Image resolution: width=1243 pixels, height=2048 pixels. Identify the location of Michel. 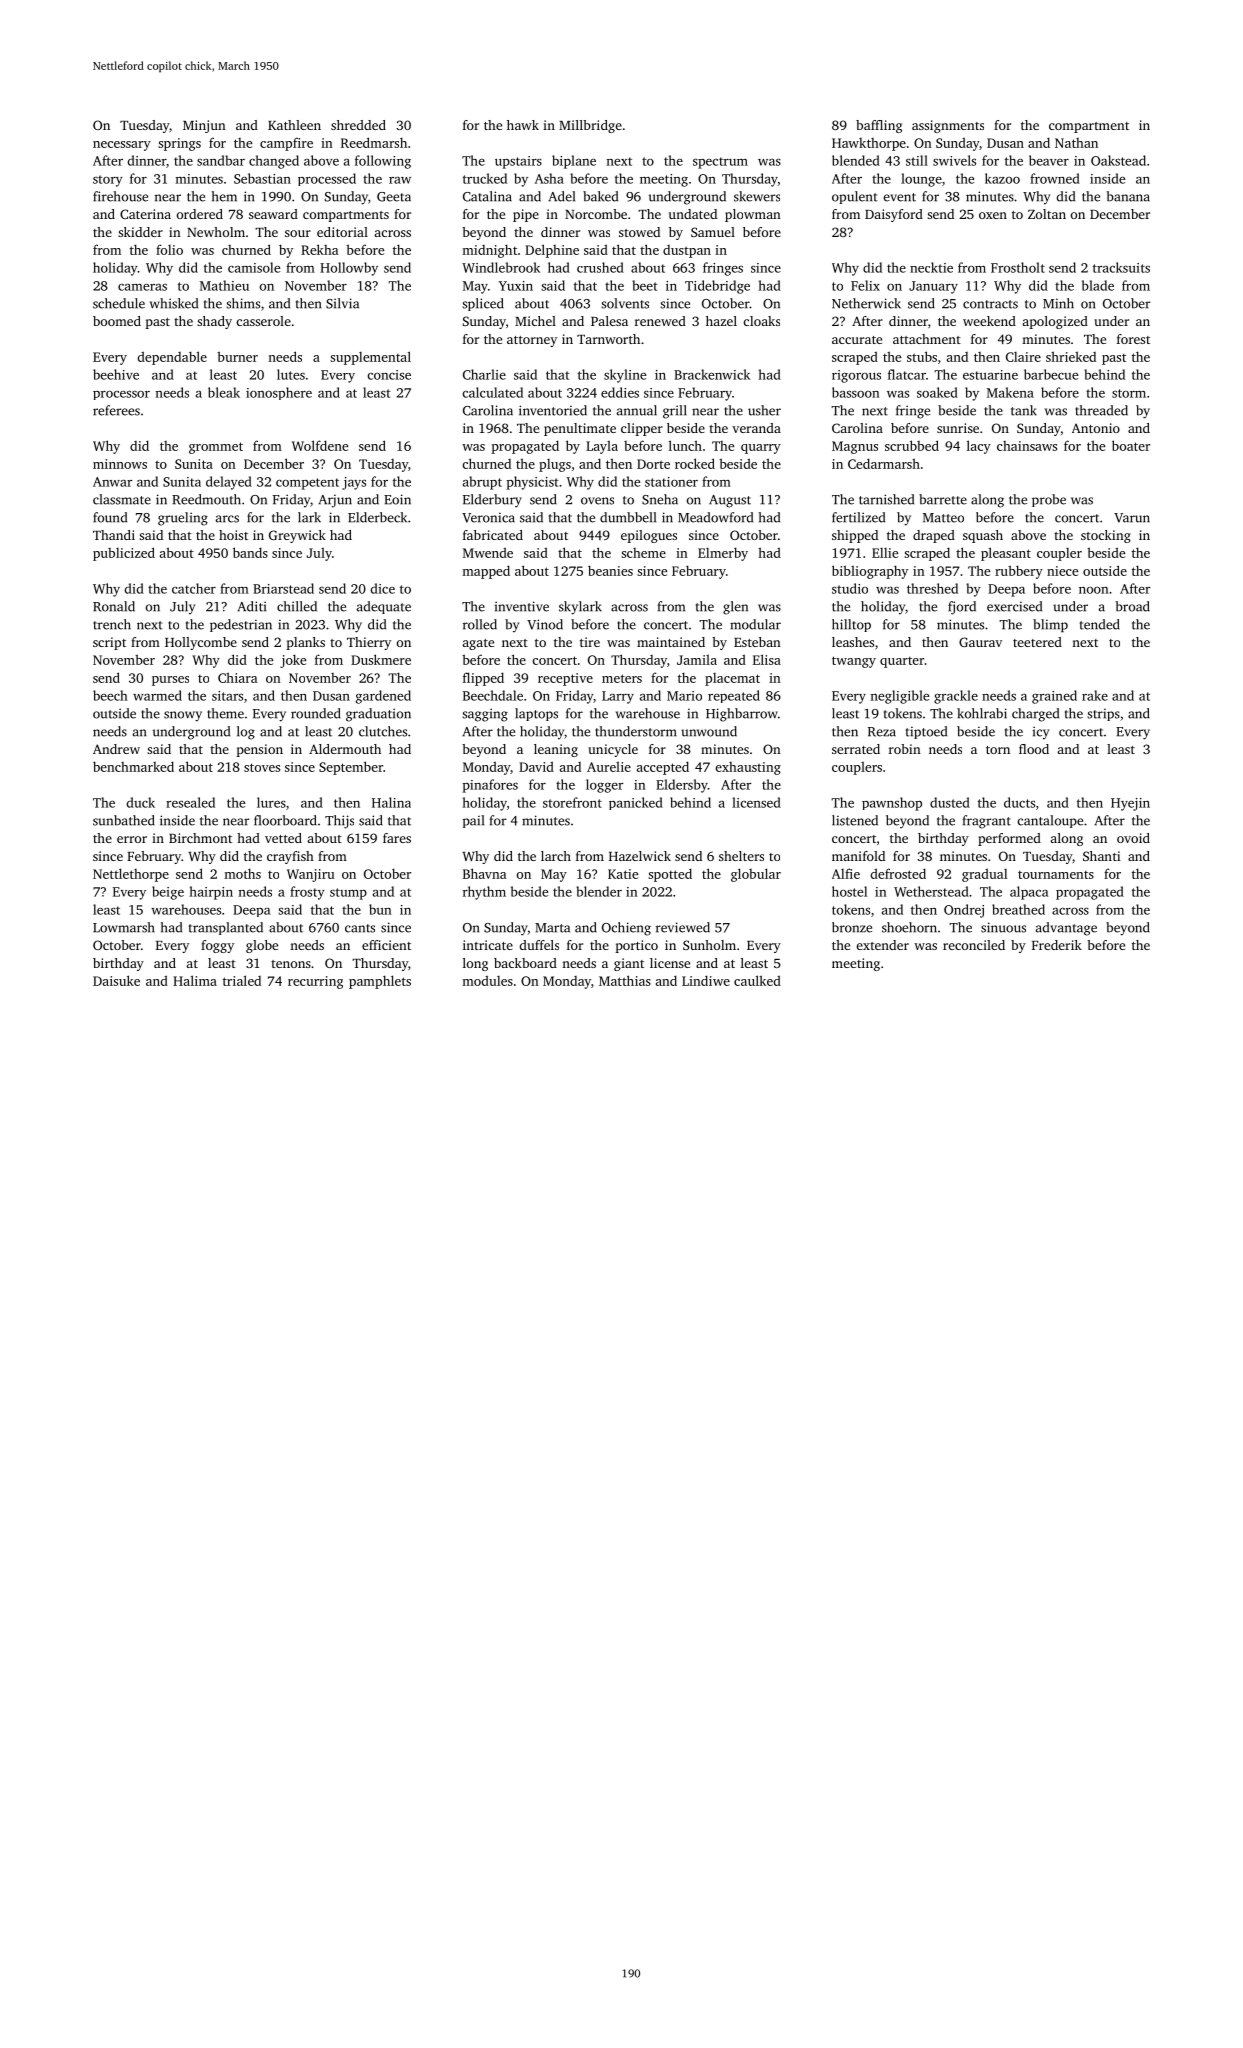
(535, 321).
